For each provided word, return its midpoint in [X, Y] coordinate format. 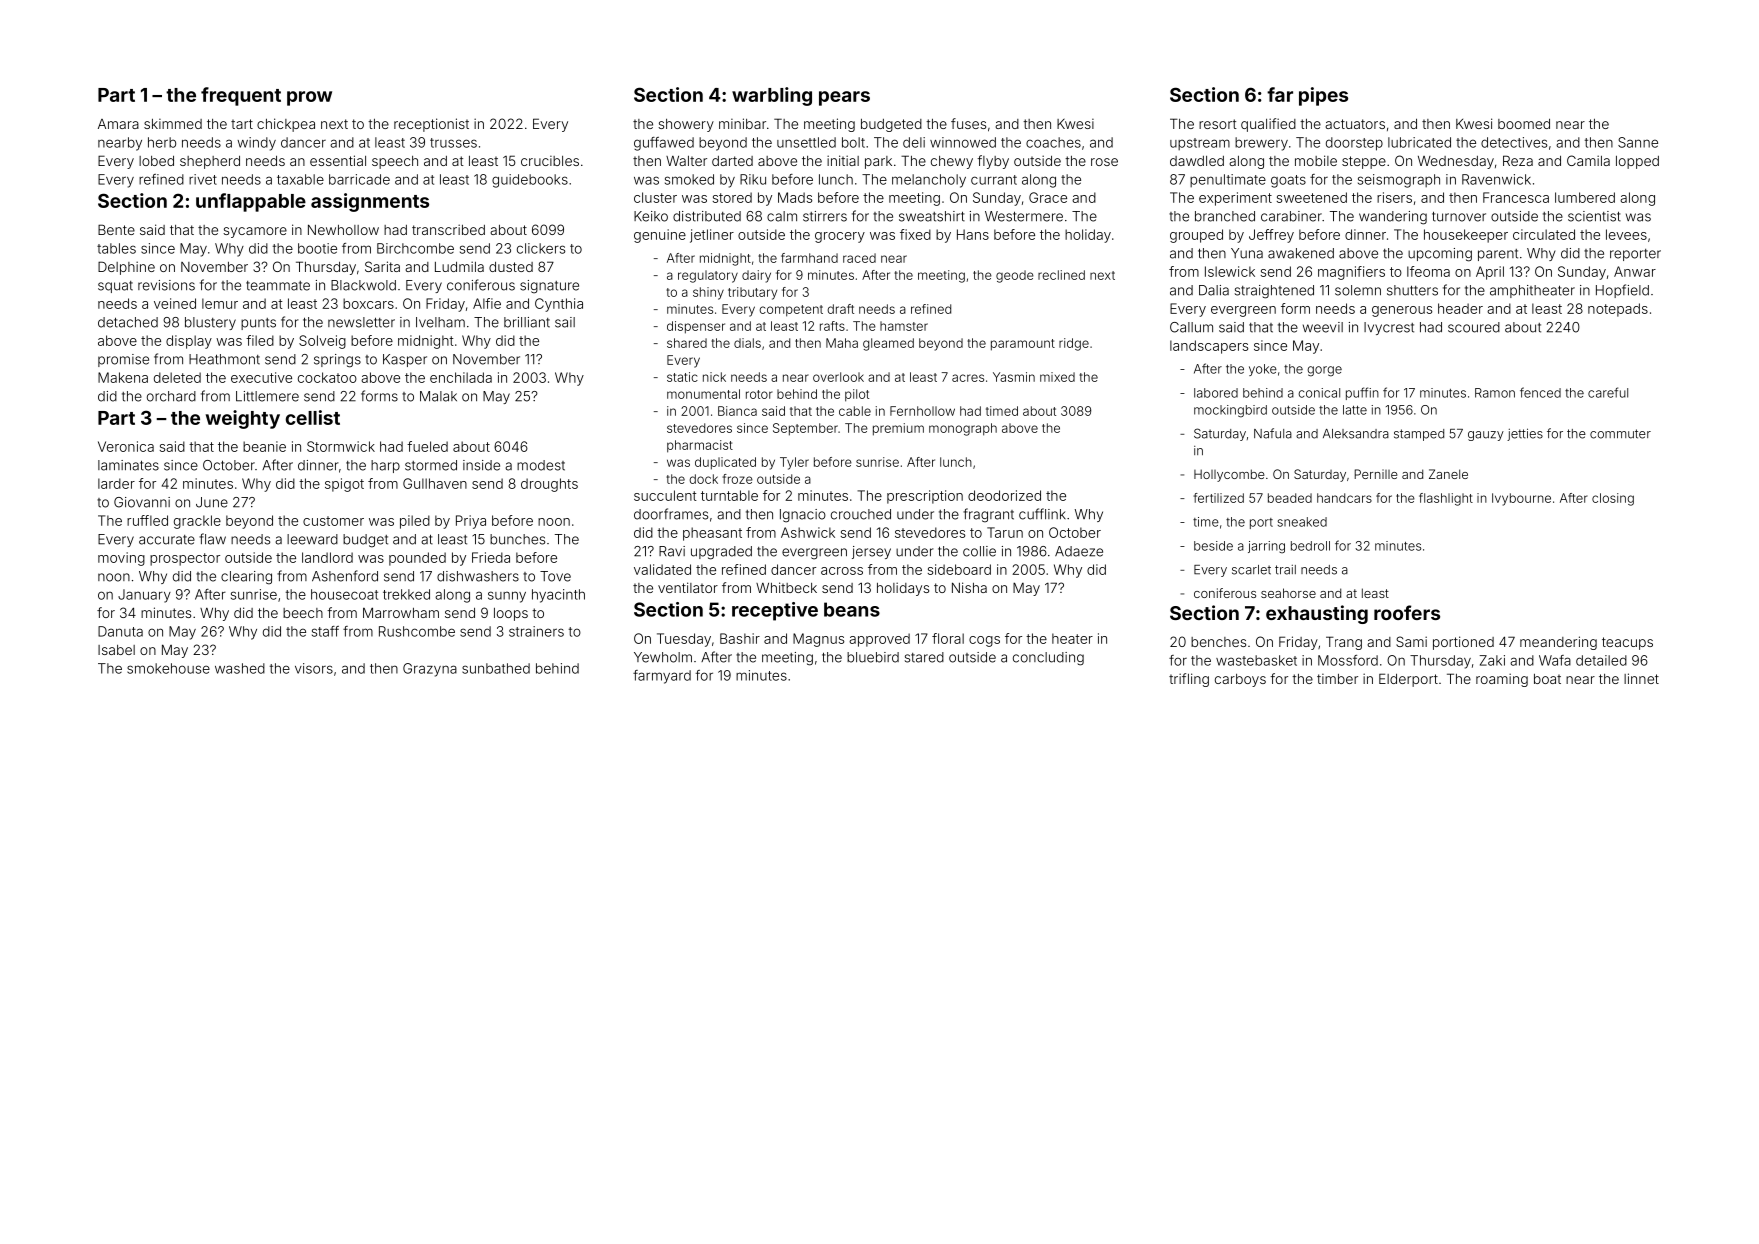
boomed [1524, 124]
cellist [313, 417]
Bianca [737, 411]
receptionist [431, 125]
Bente [116, 229]
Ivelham [440, 322]
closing [1613, 499]
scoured [1474, 327]
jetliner [712, 236]
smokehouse [168, 668]
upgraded [721, 553]
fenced [1540, 392]
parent [1498, 255]
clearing [246, 578]
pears [844, 98]
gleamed [888, 344]
